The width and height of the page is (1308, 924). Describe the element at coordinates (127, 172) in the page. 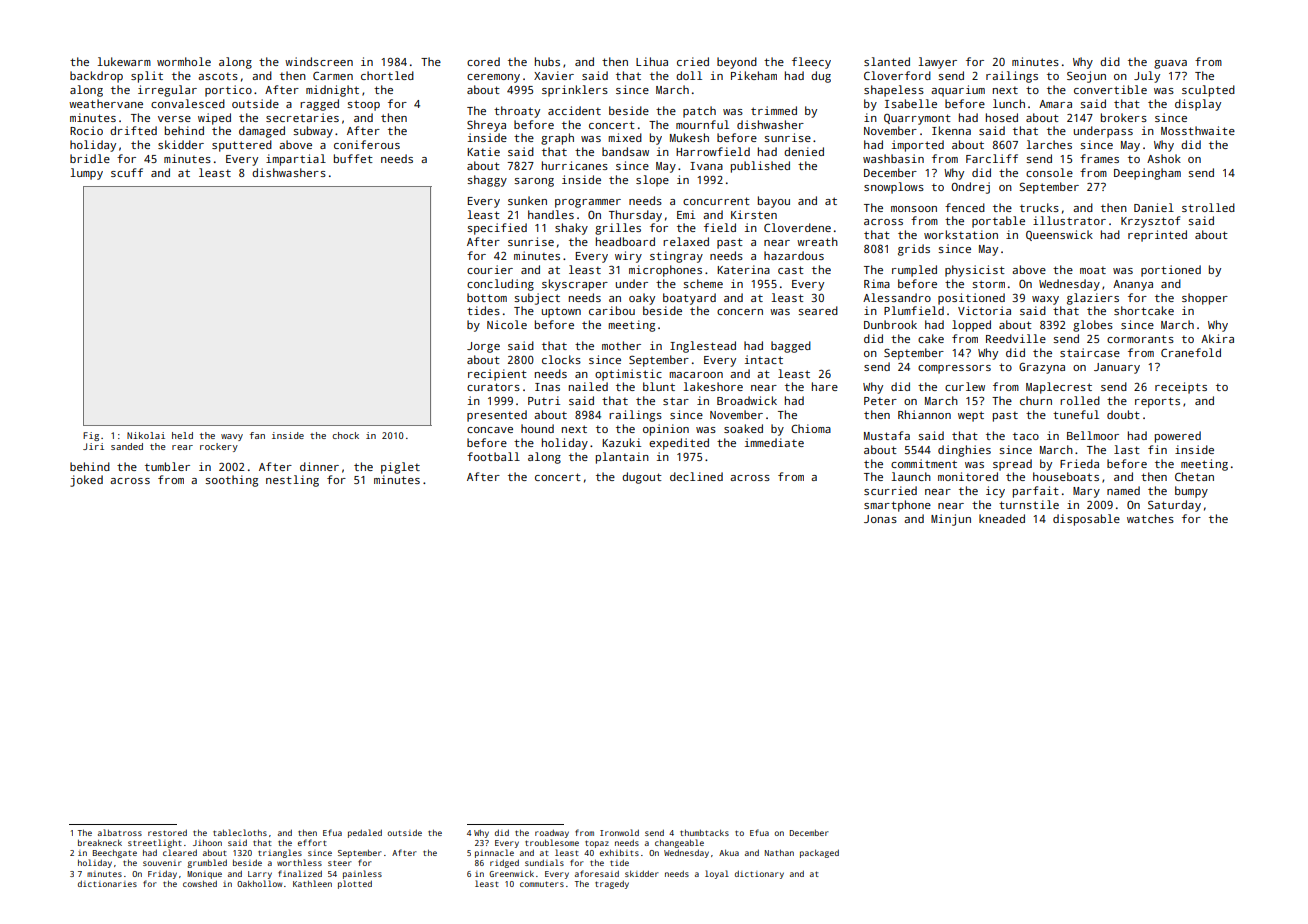

I see `scuff` at that location.
